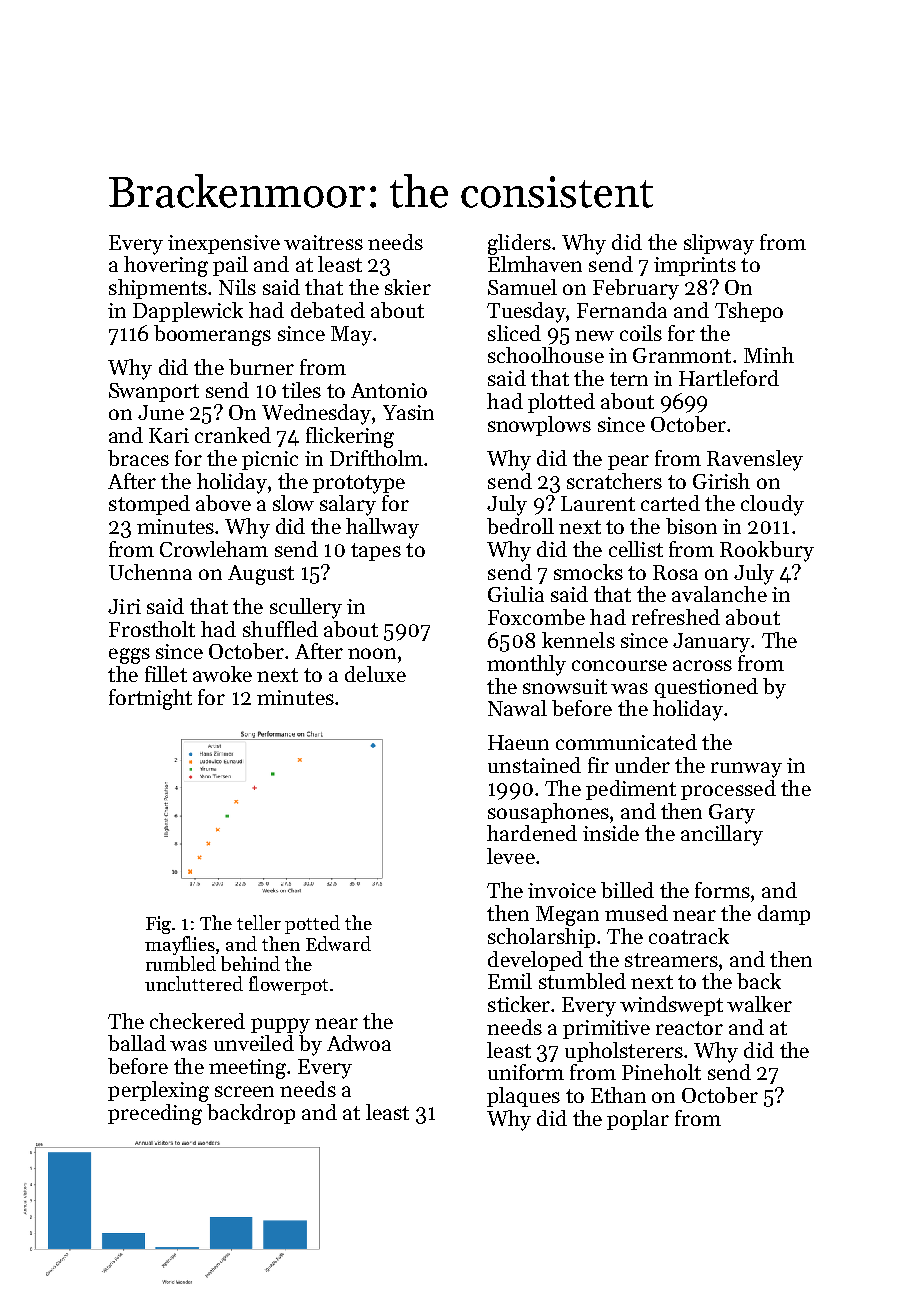 This page has height=1311, width=924. I want to click on burner, so click(261, 367).
